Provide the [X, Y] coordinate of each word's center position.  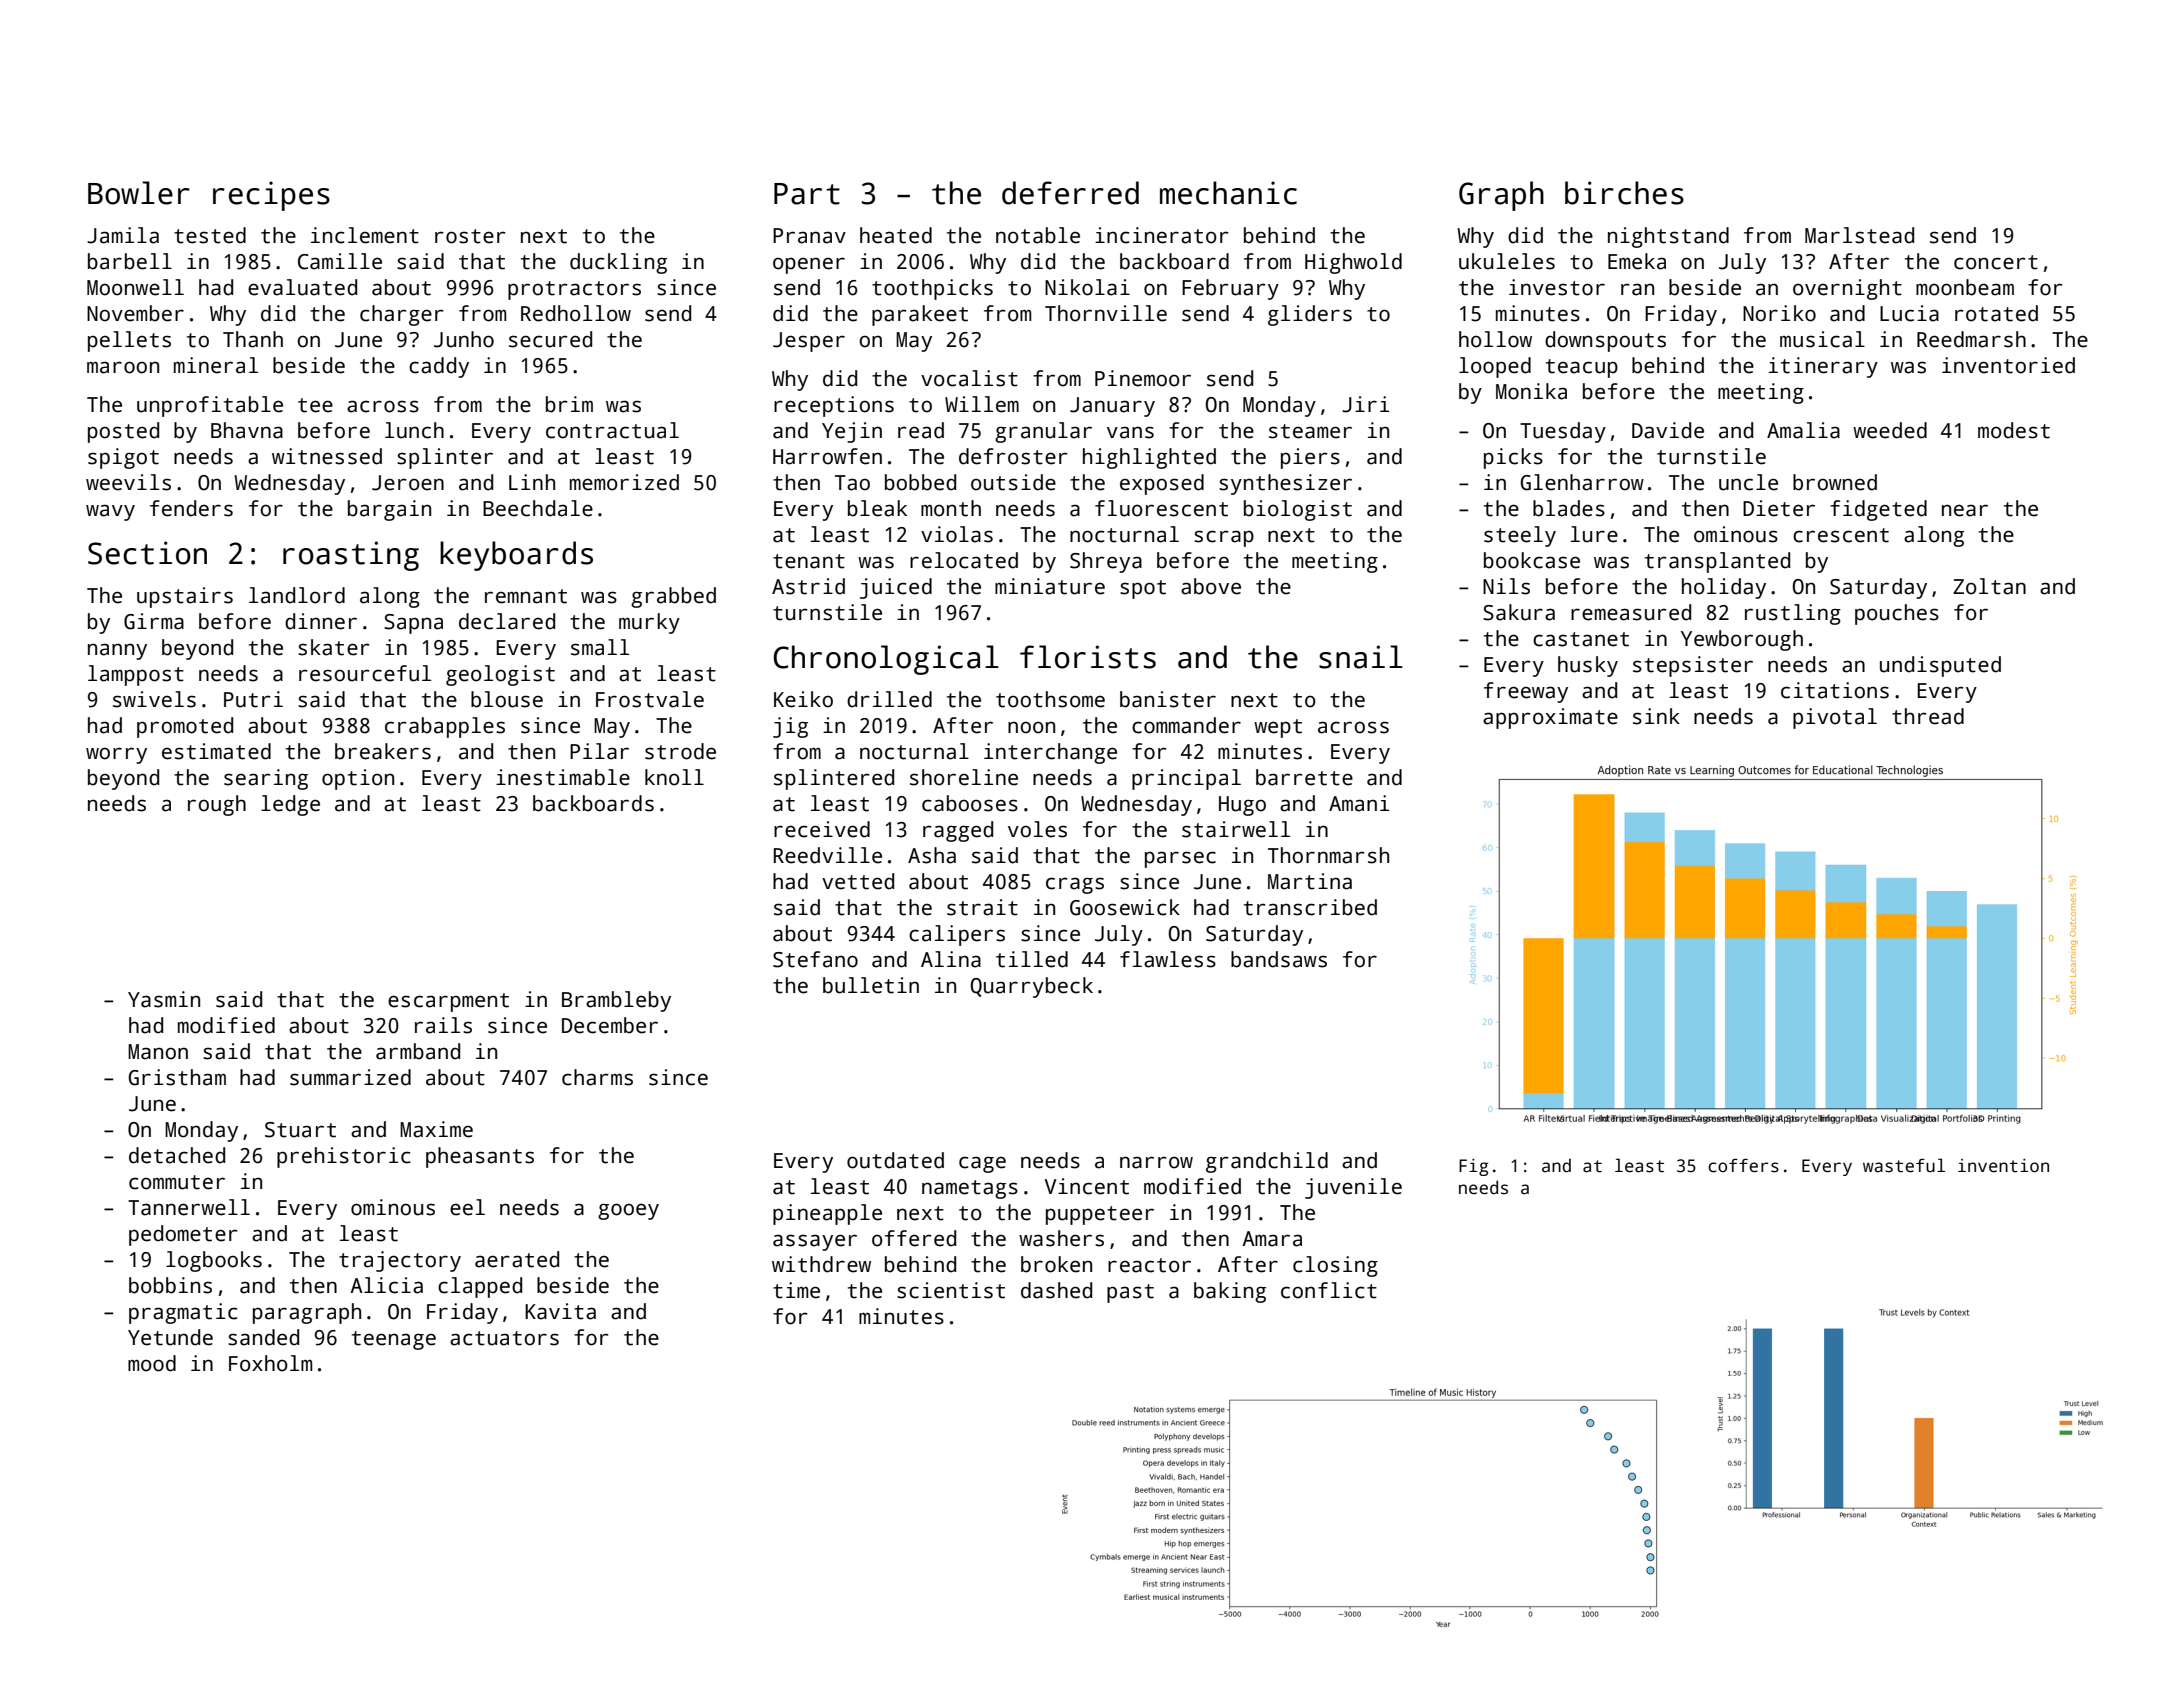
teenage [394, 1340]
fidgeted [1878, 510]
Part [807, 194]
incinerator [1162, 235]
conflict [1329, 1290]
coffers [1743, 1165]
